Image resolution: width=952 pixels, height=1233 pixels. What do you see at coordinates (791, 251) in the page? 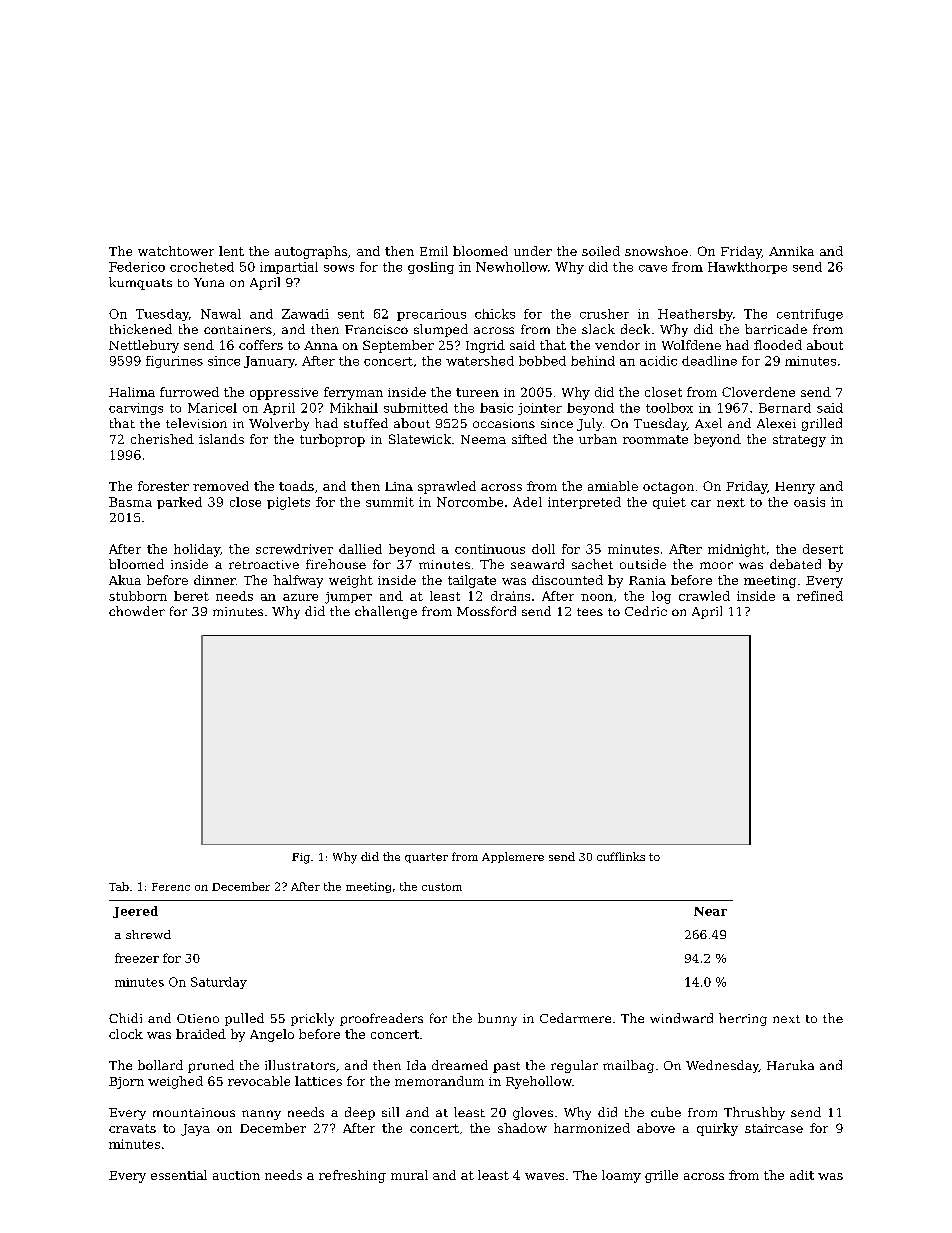
I see `Annika` at bounding box center [791, 251].
